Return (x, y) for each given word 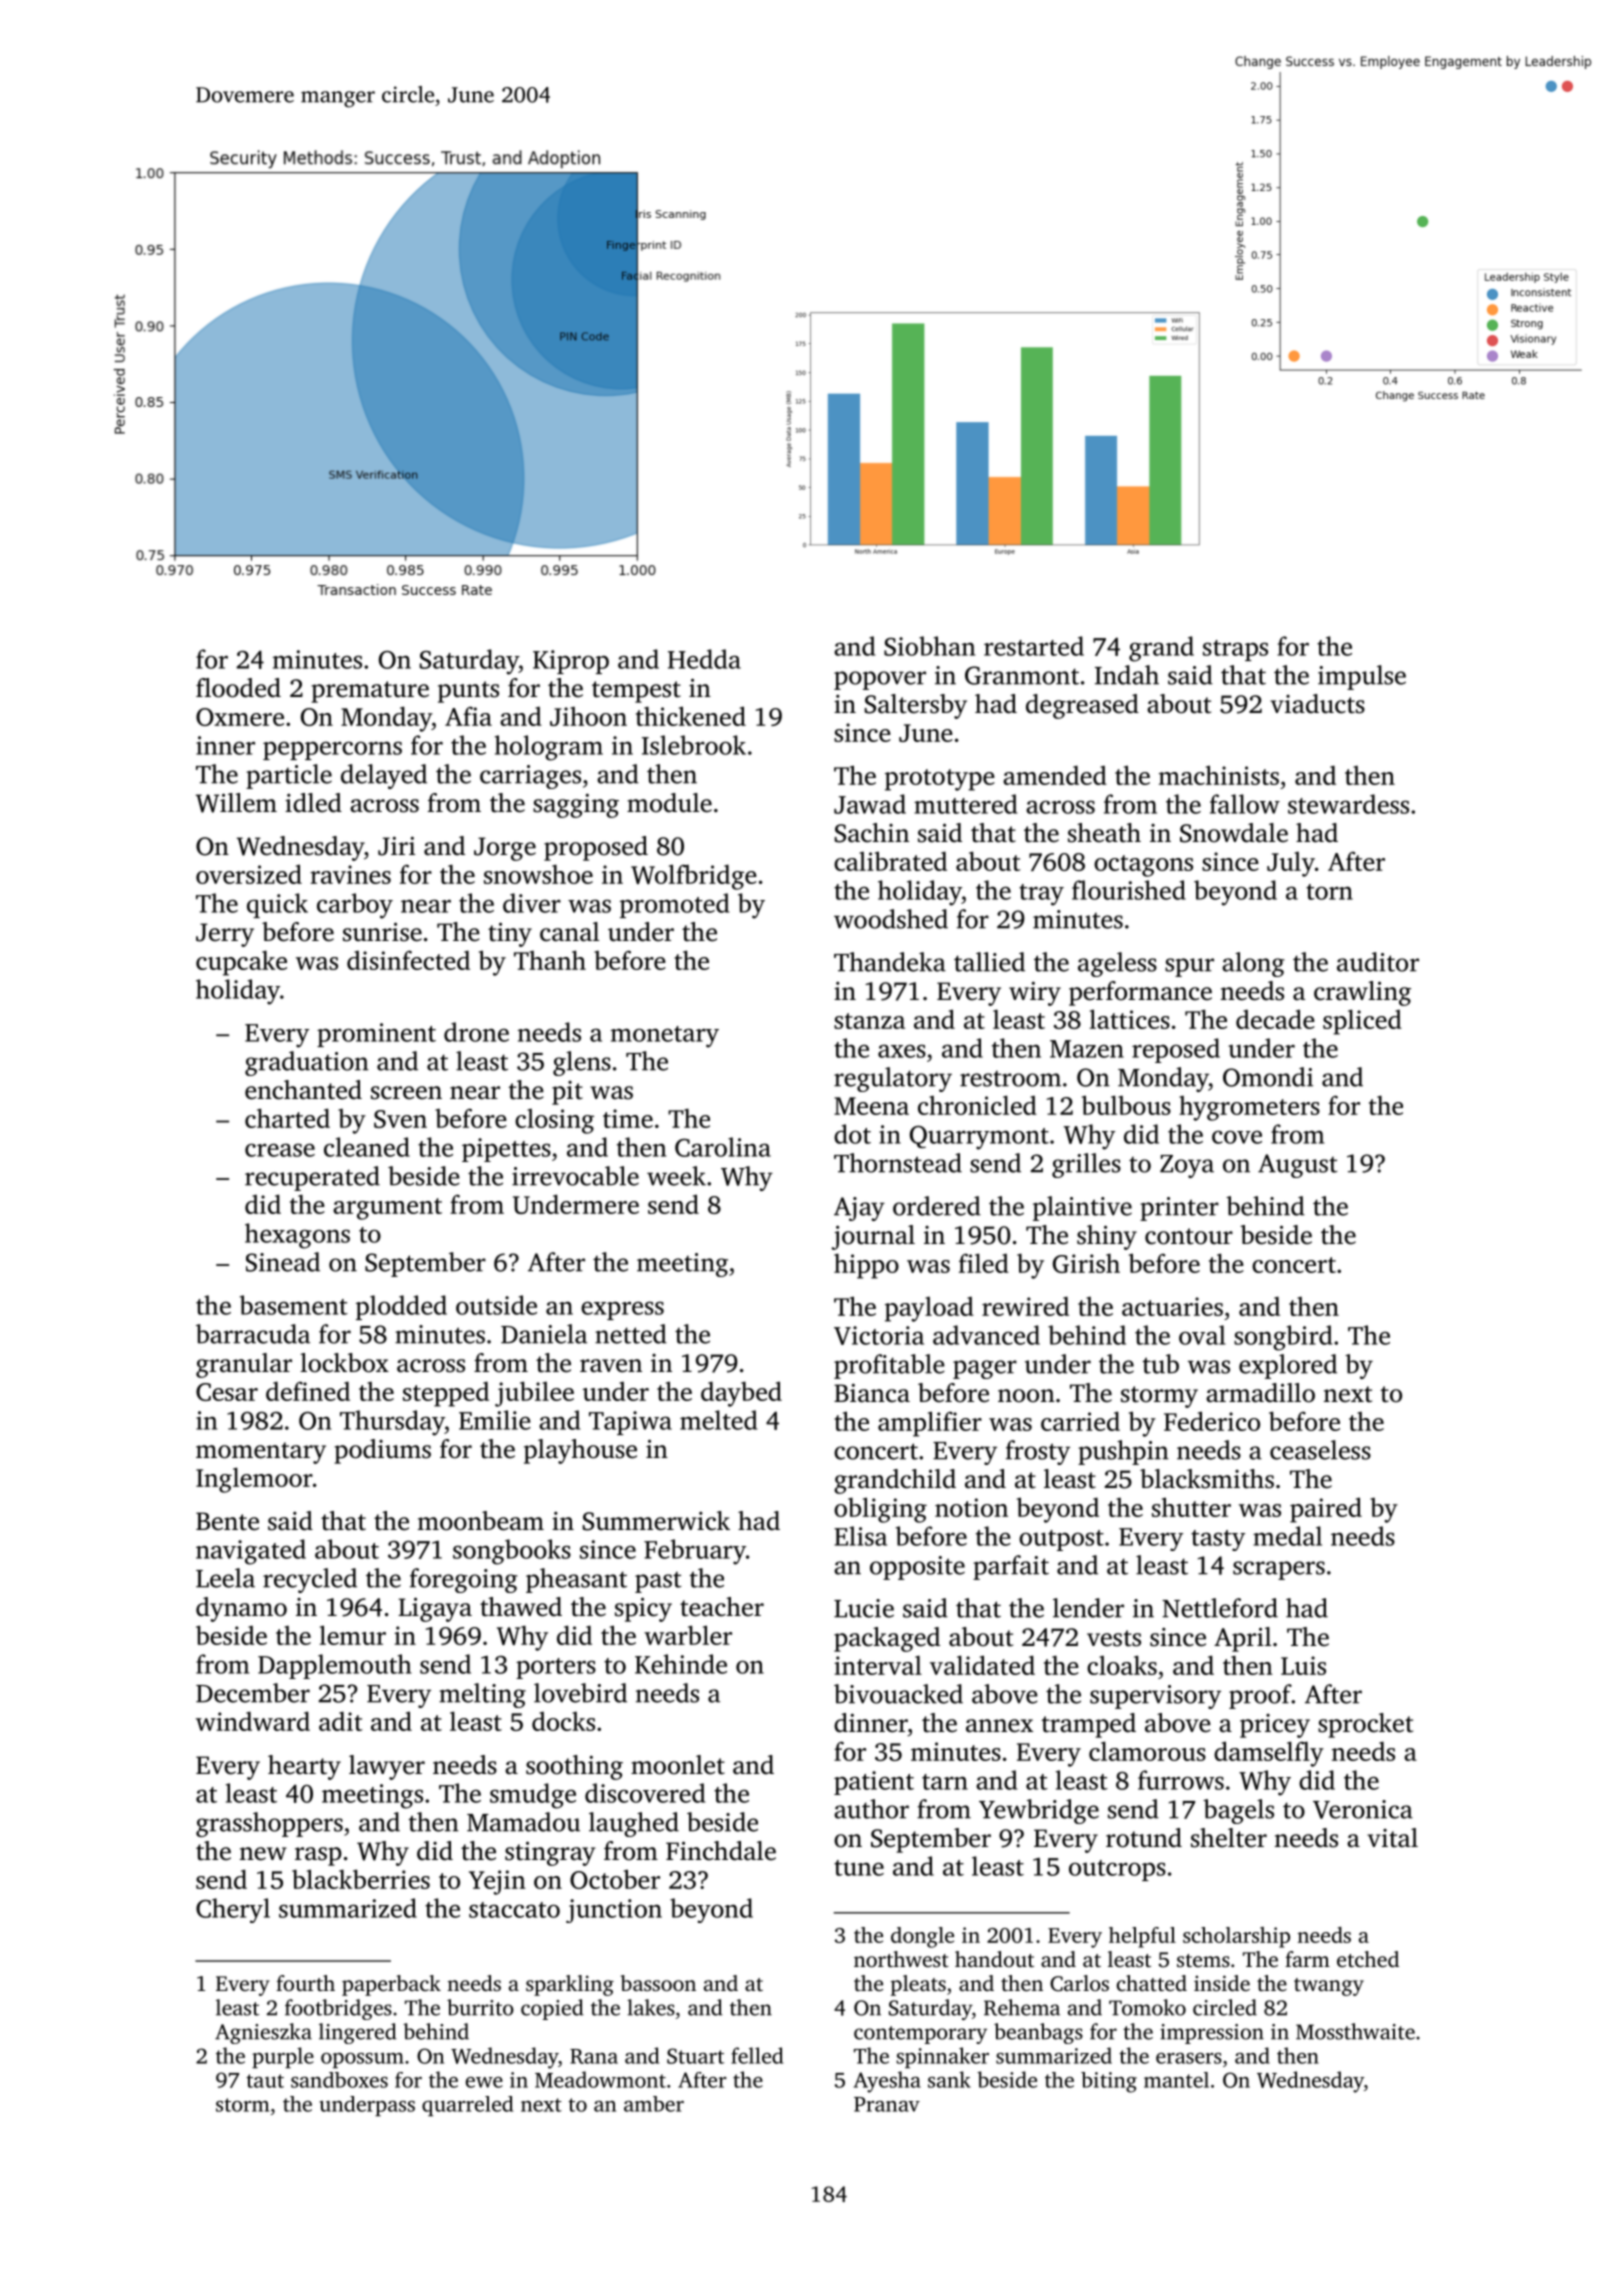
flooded (238, 688)
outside (496, 1305)
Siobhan (929, 646)
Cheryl (233, 1910)
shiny (1107, 1237)
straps (1235, 650)
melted (718, 1420)
